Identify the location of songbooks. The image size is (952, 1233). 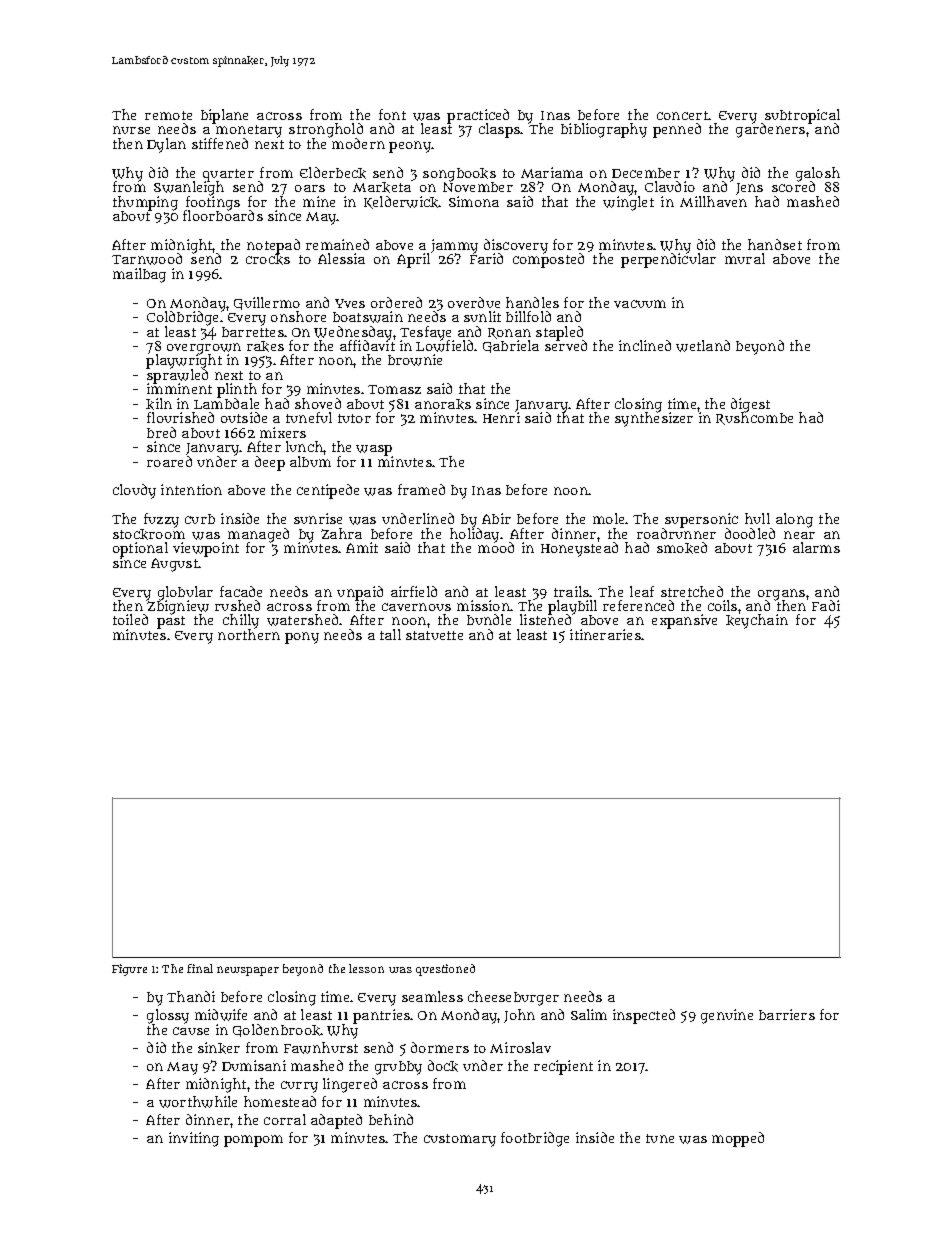
(459, 174).
